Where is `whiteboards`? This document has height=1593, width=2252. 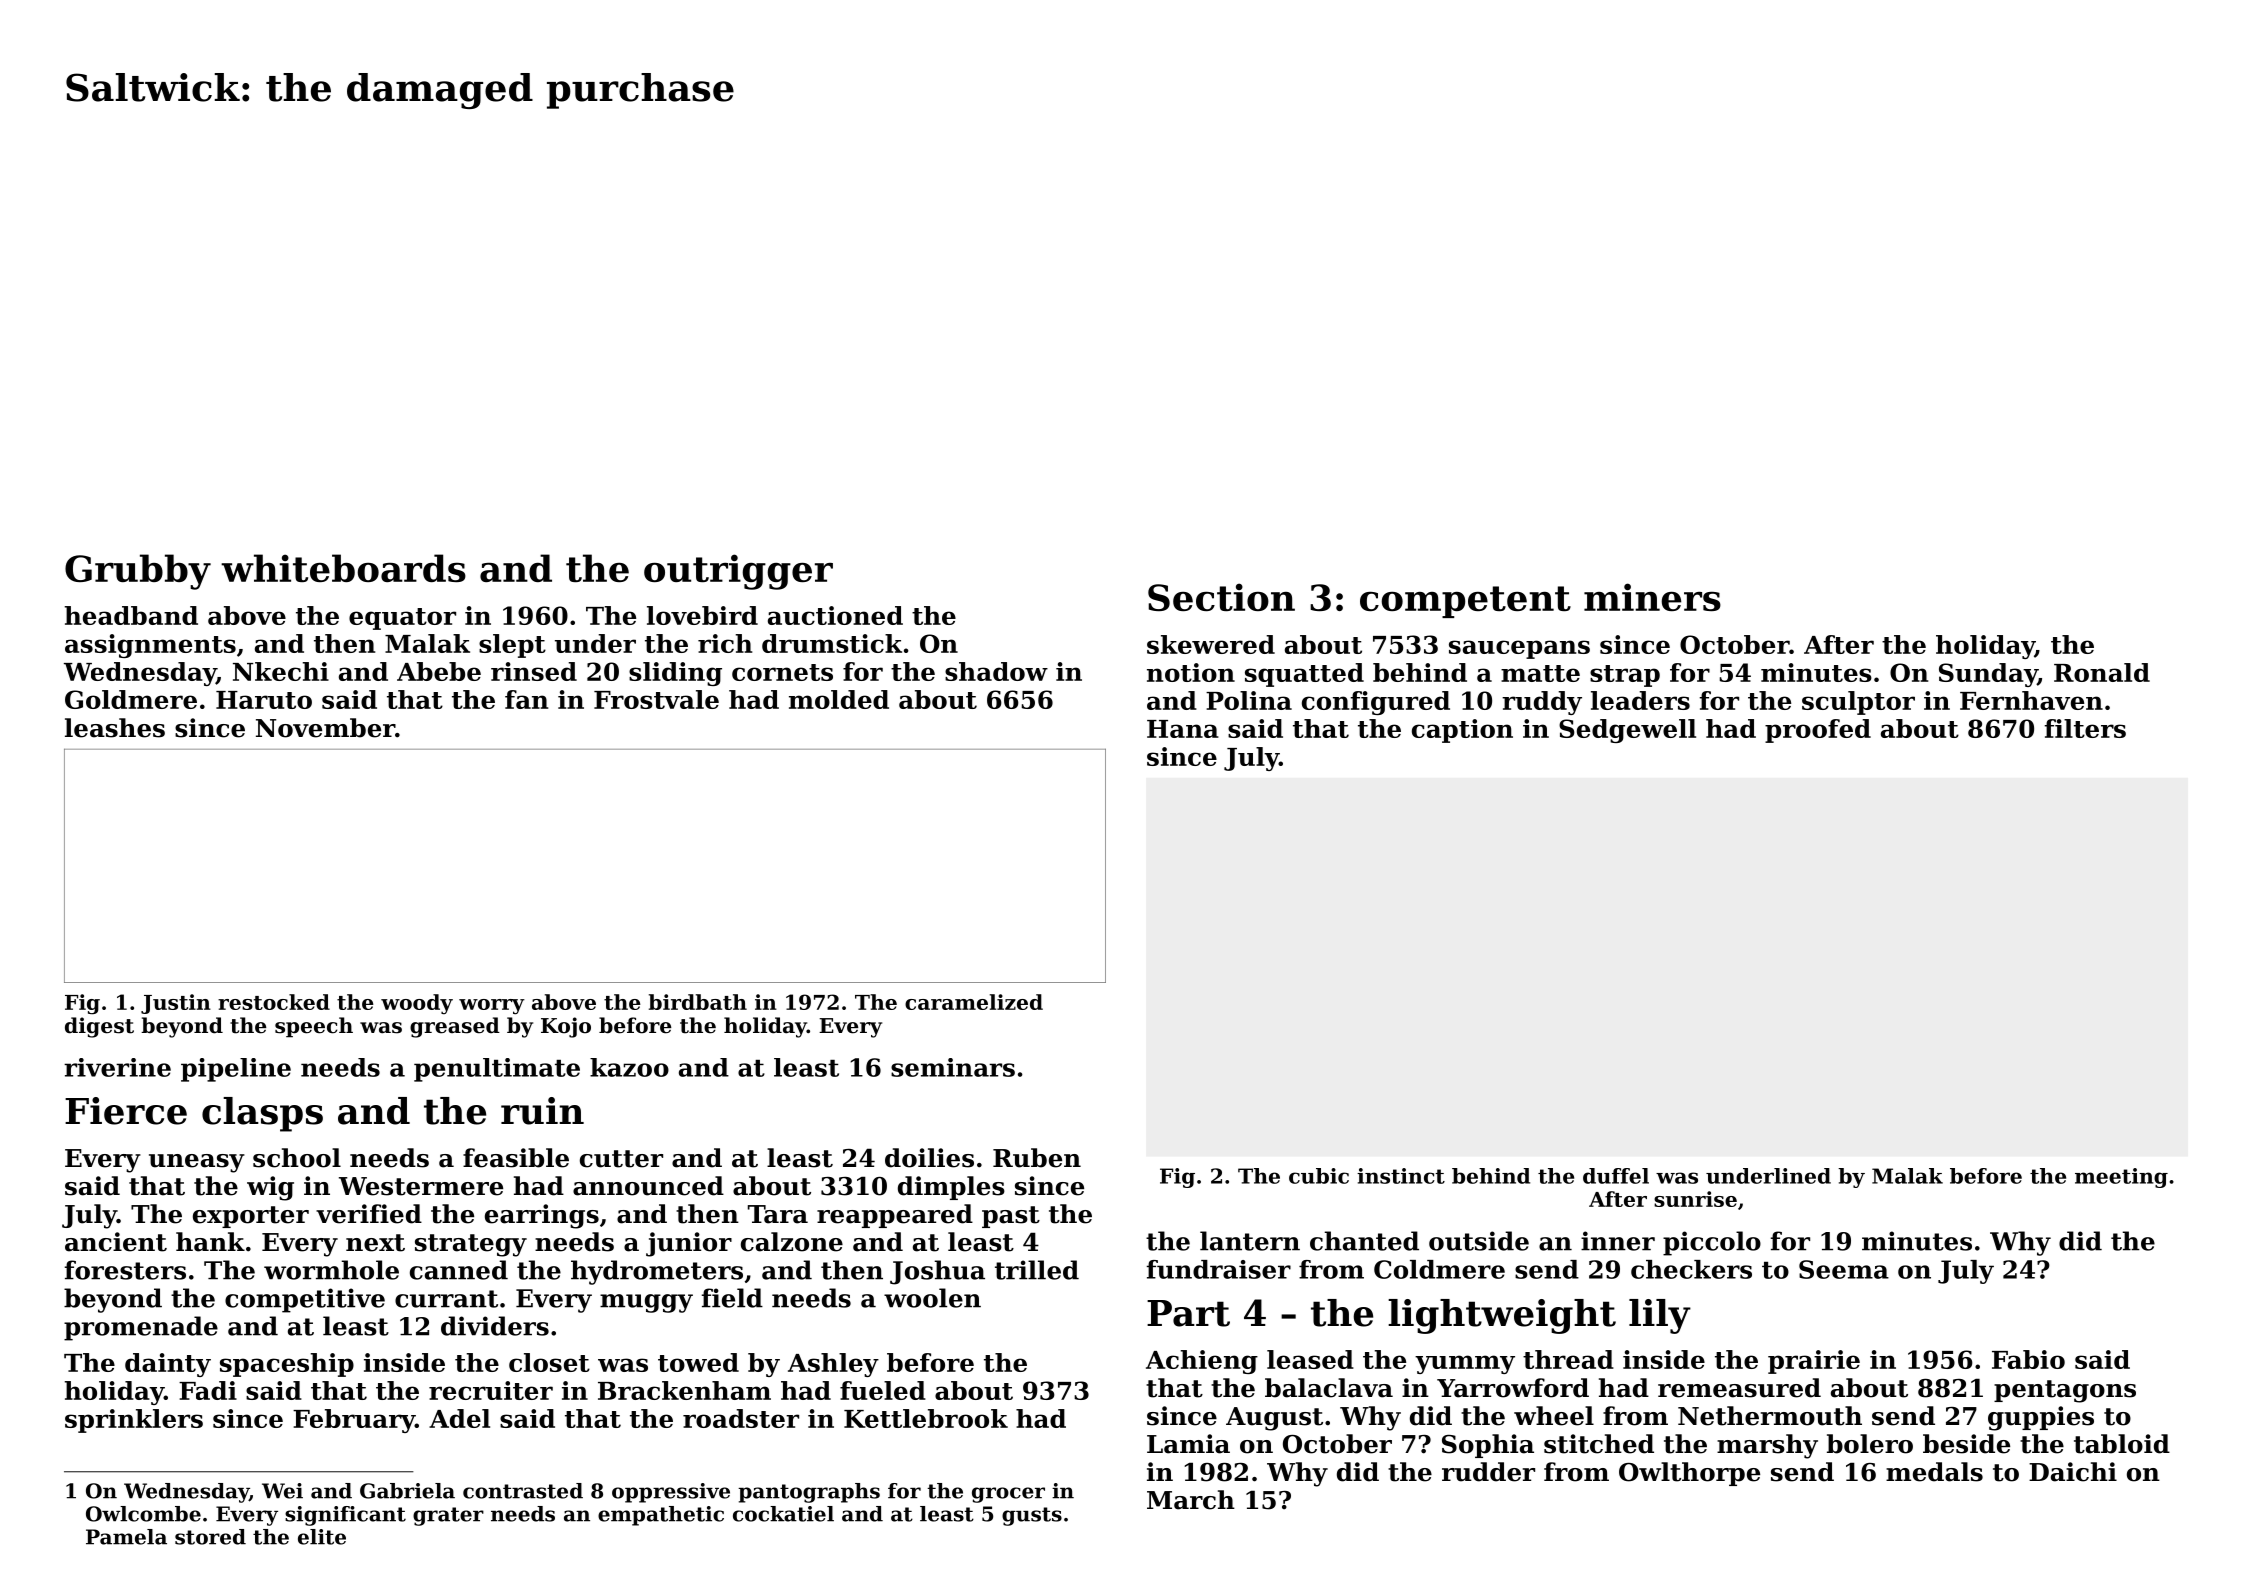 whiteboards is located at coordinates (343, 568).
